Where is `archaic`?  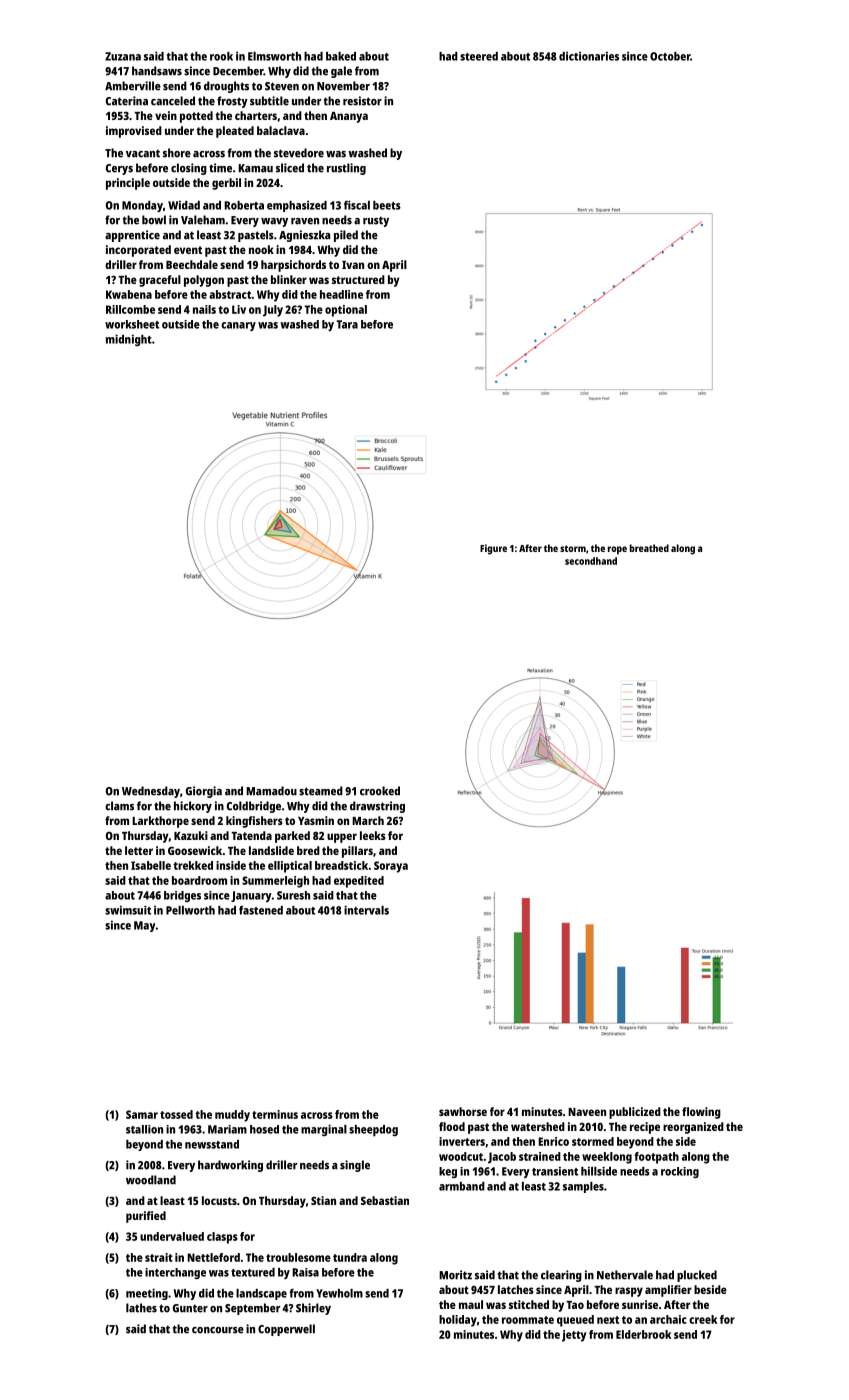 archaic is located at coordinates (668, 1319).
